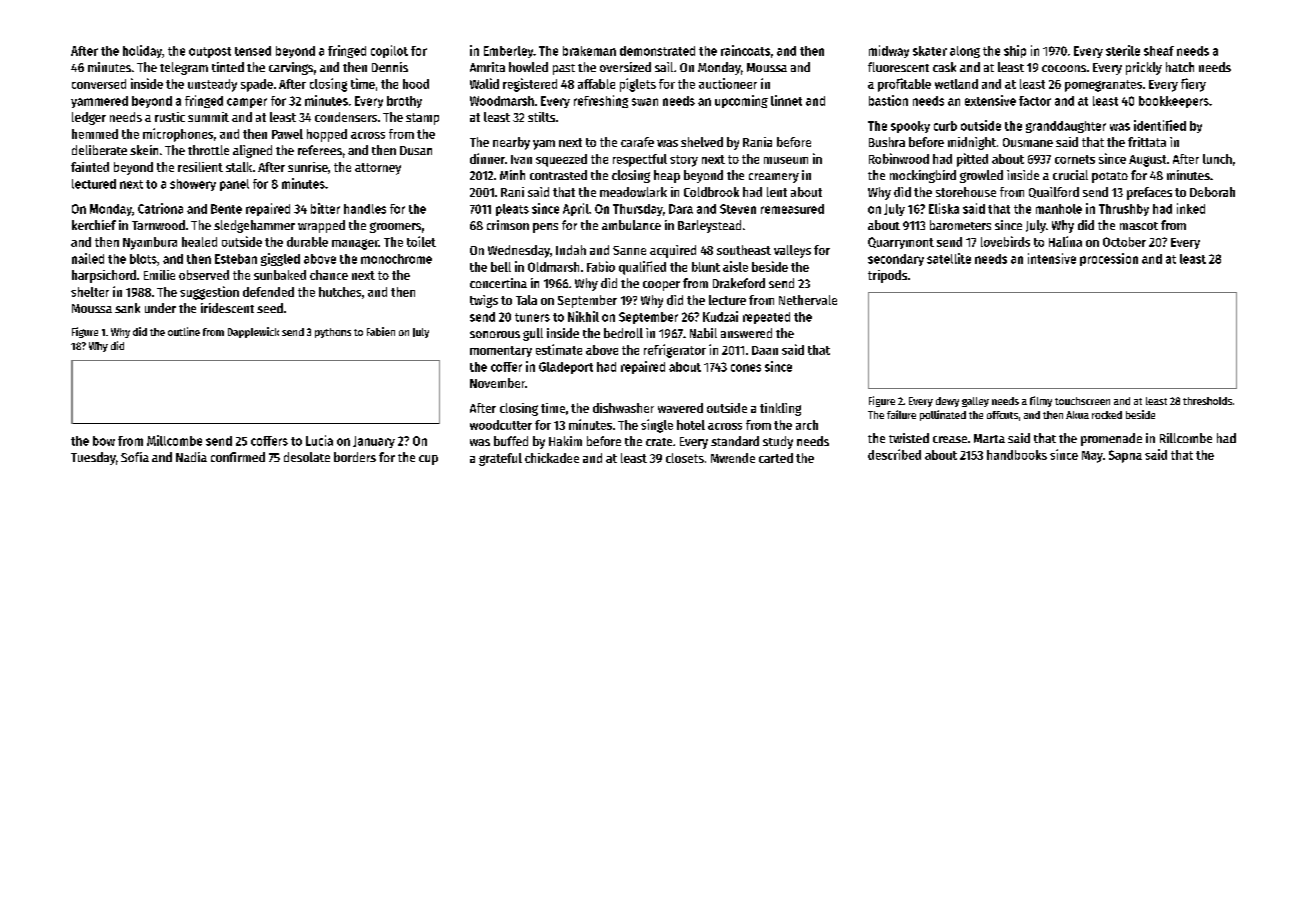  Describe the element at coordinates (238, 457) in the image. I see `confirmed` at that location.
